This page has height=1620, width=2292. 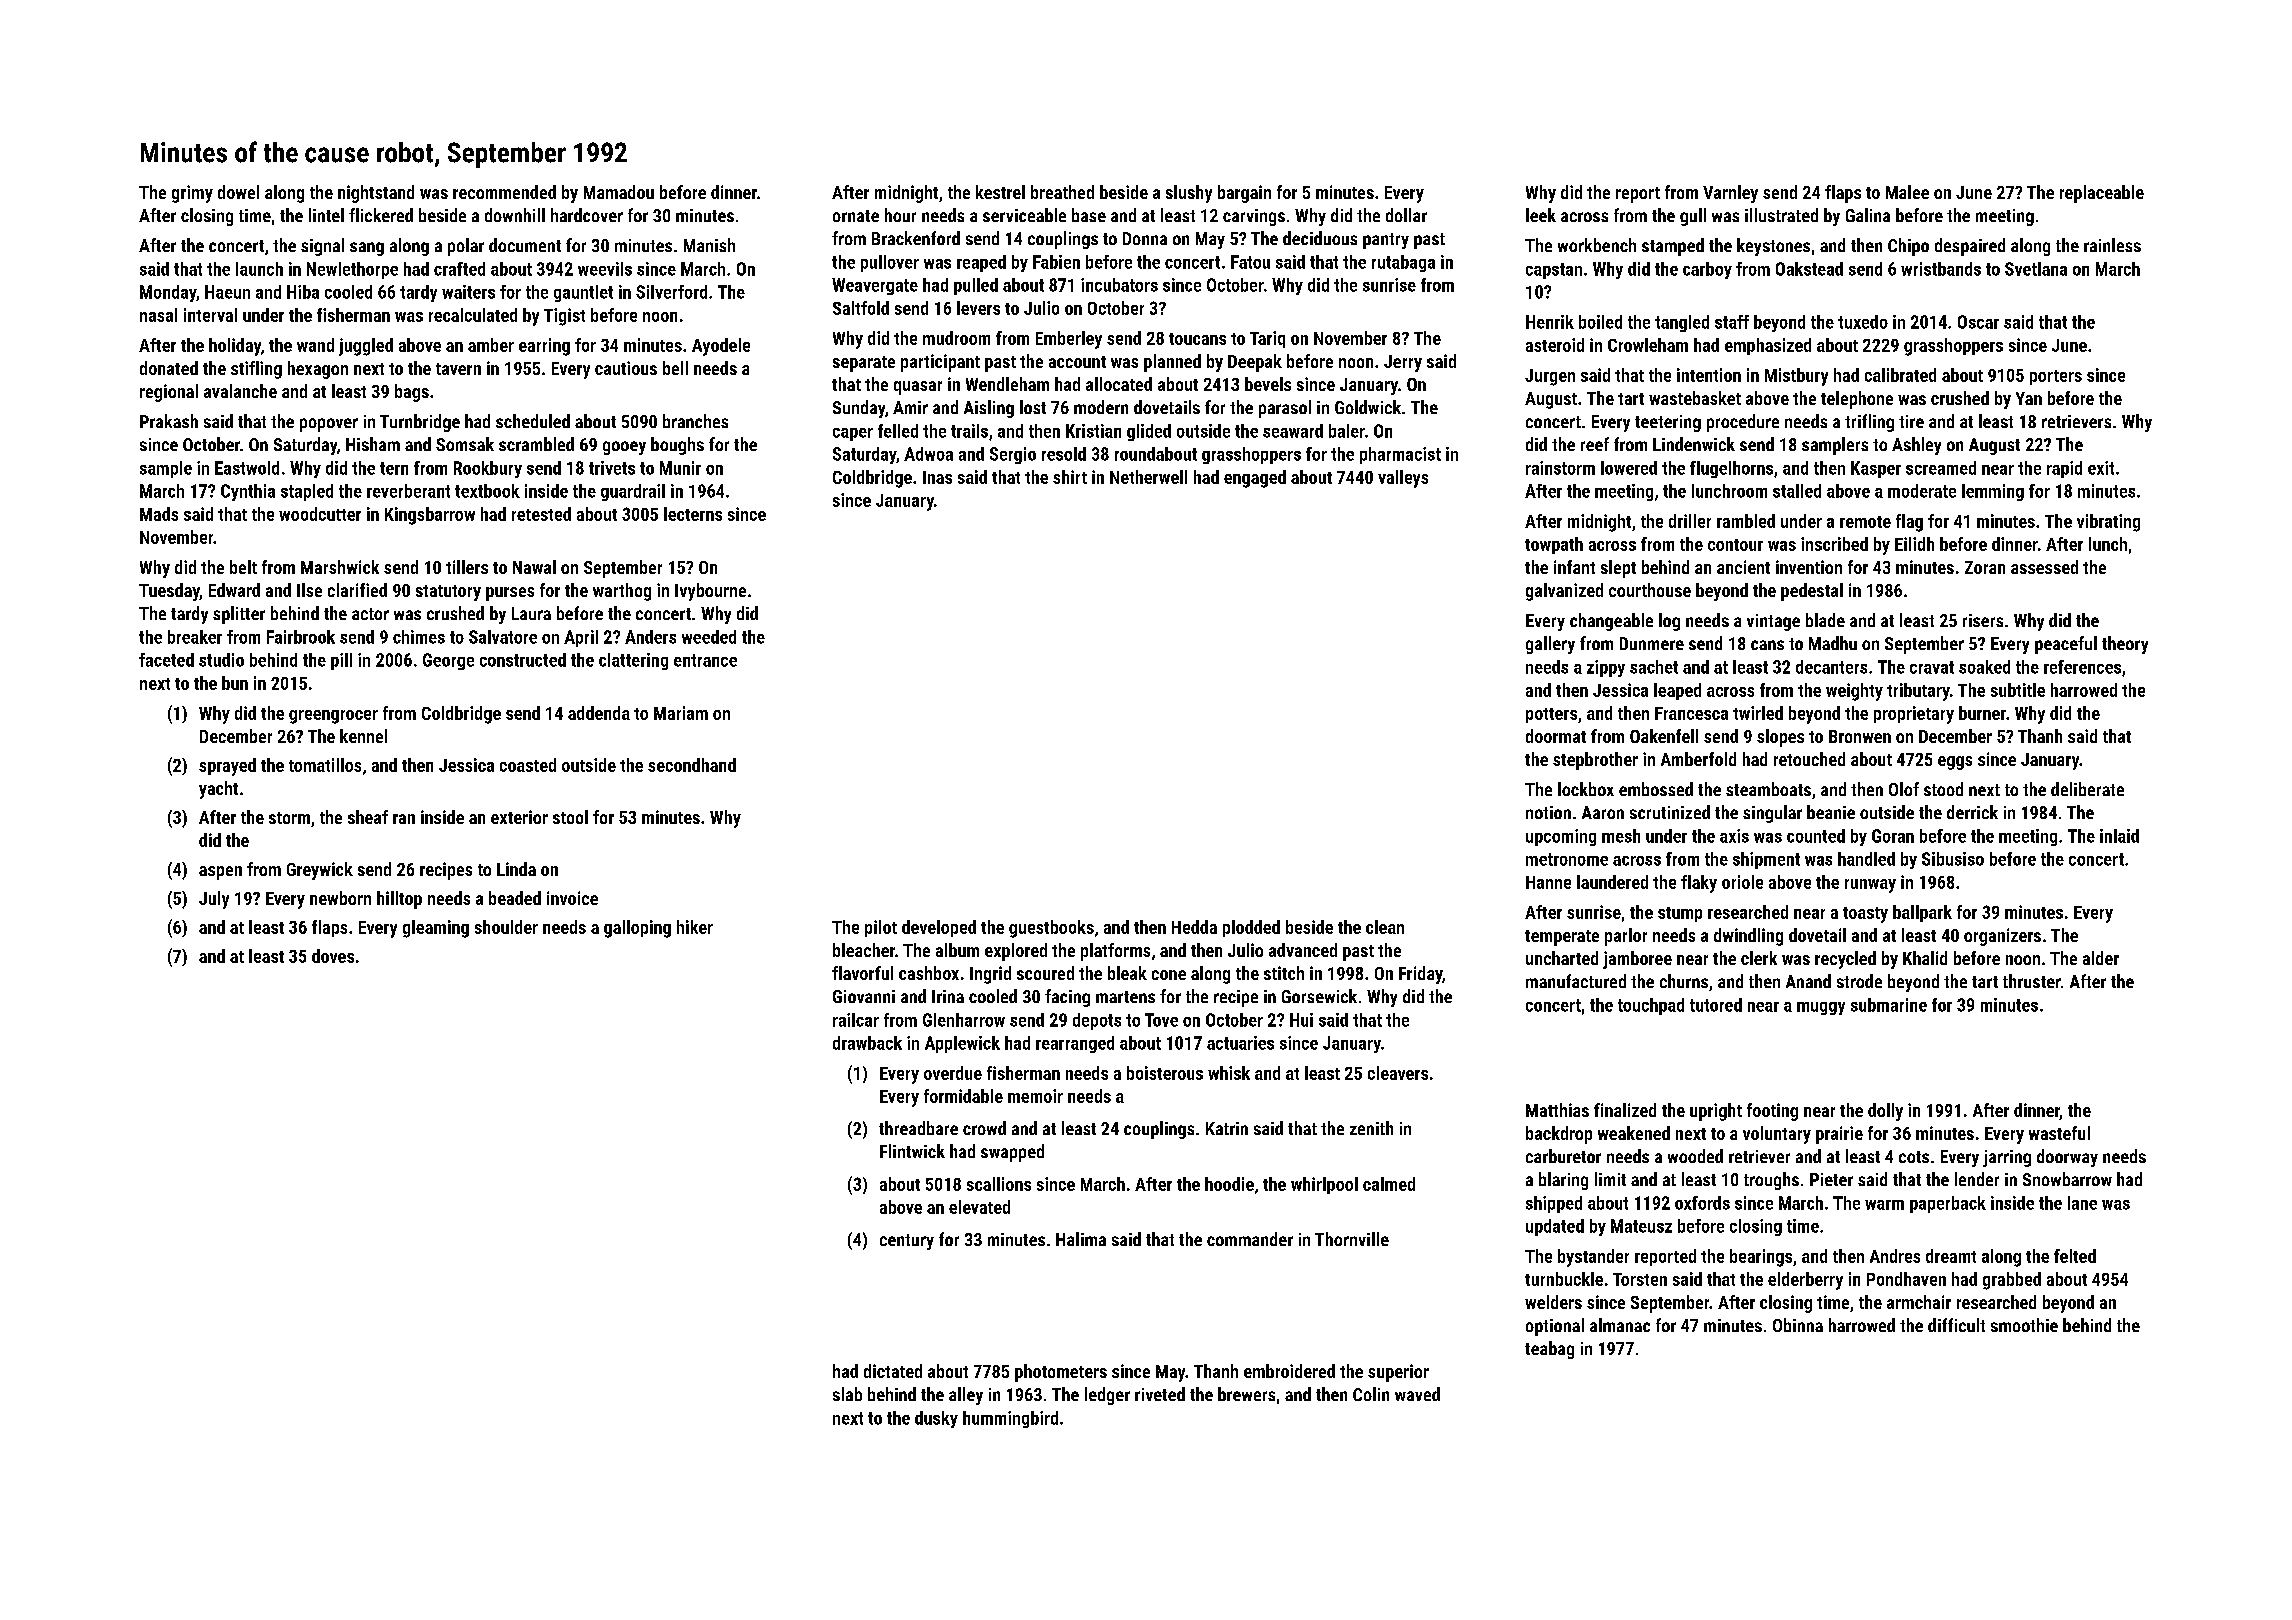 I want to click on dictated, so click(x=893, y=1371).
